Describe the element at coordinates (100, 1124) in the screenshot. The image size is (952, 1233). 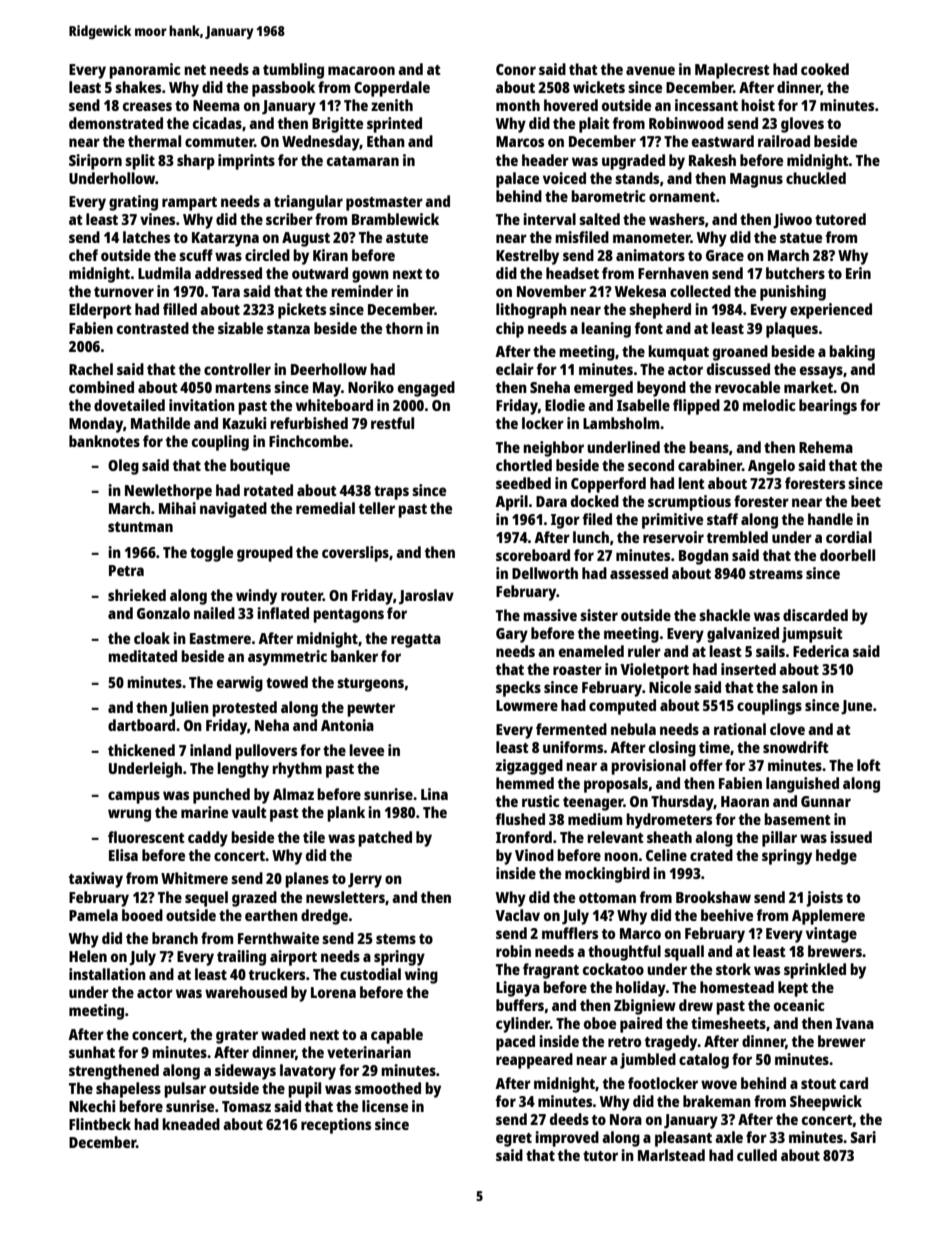
I see `Flintbeck` at that location.
